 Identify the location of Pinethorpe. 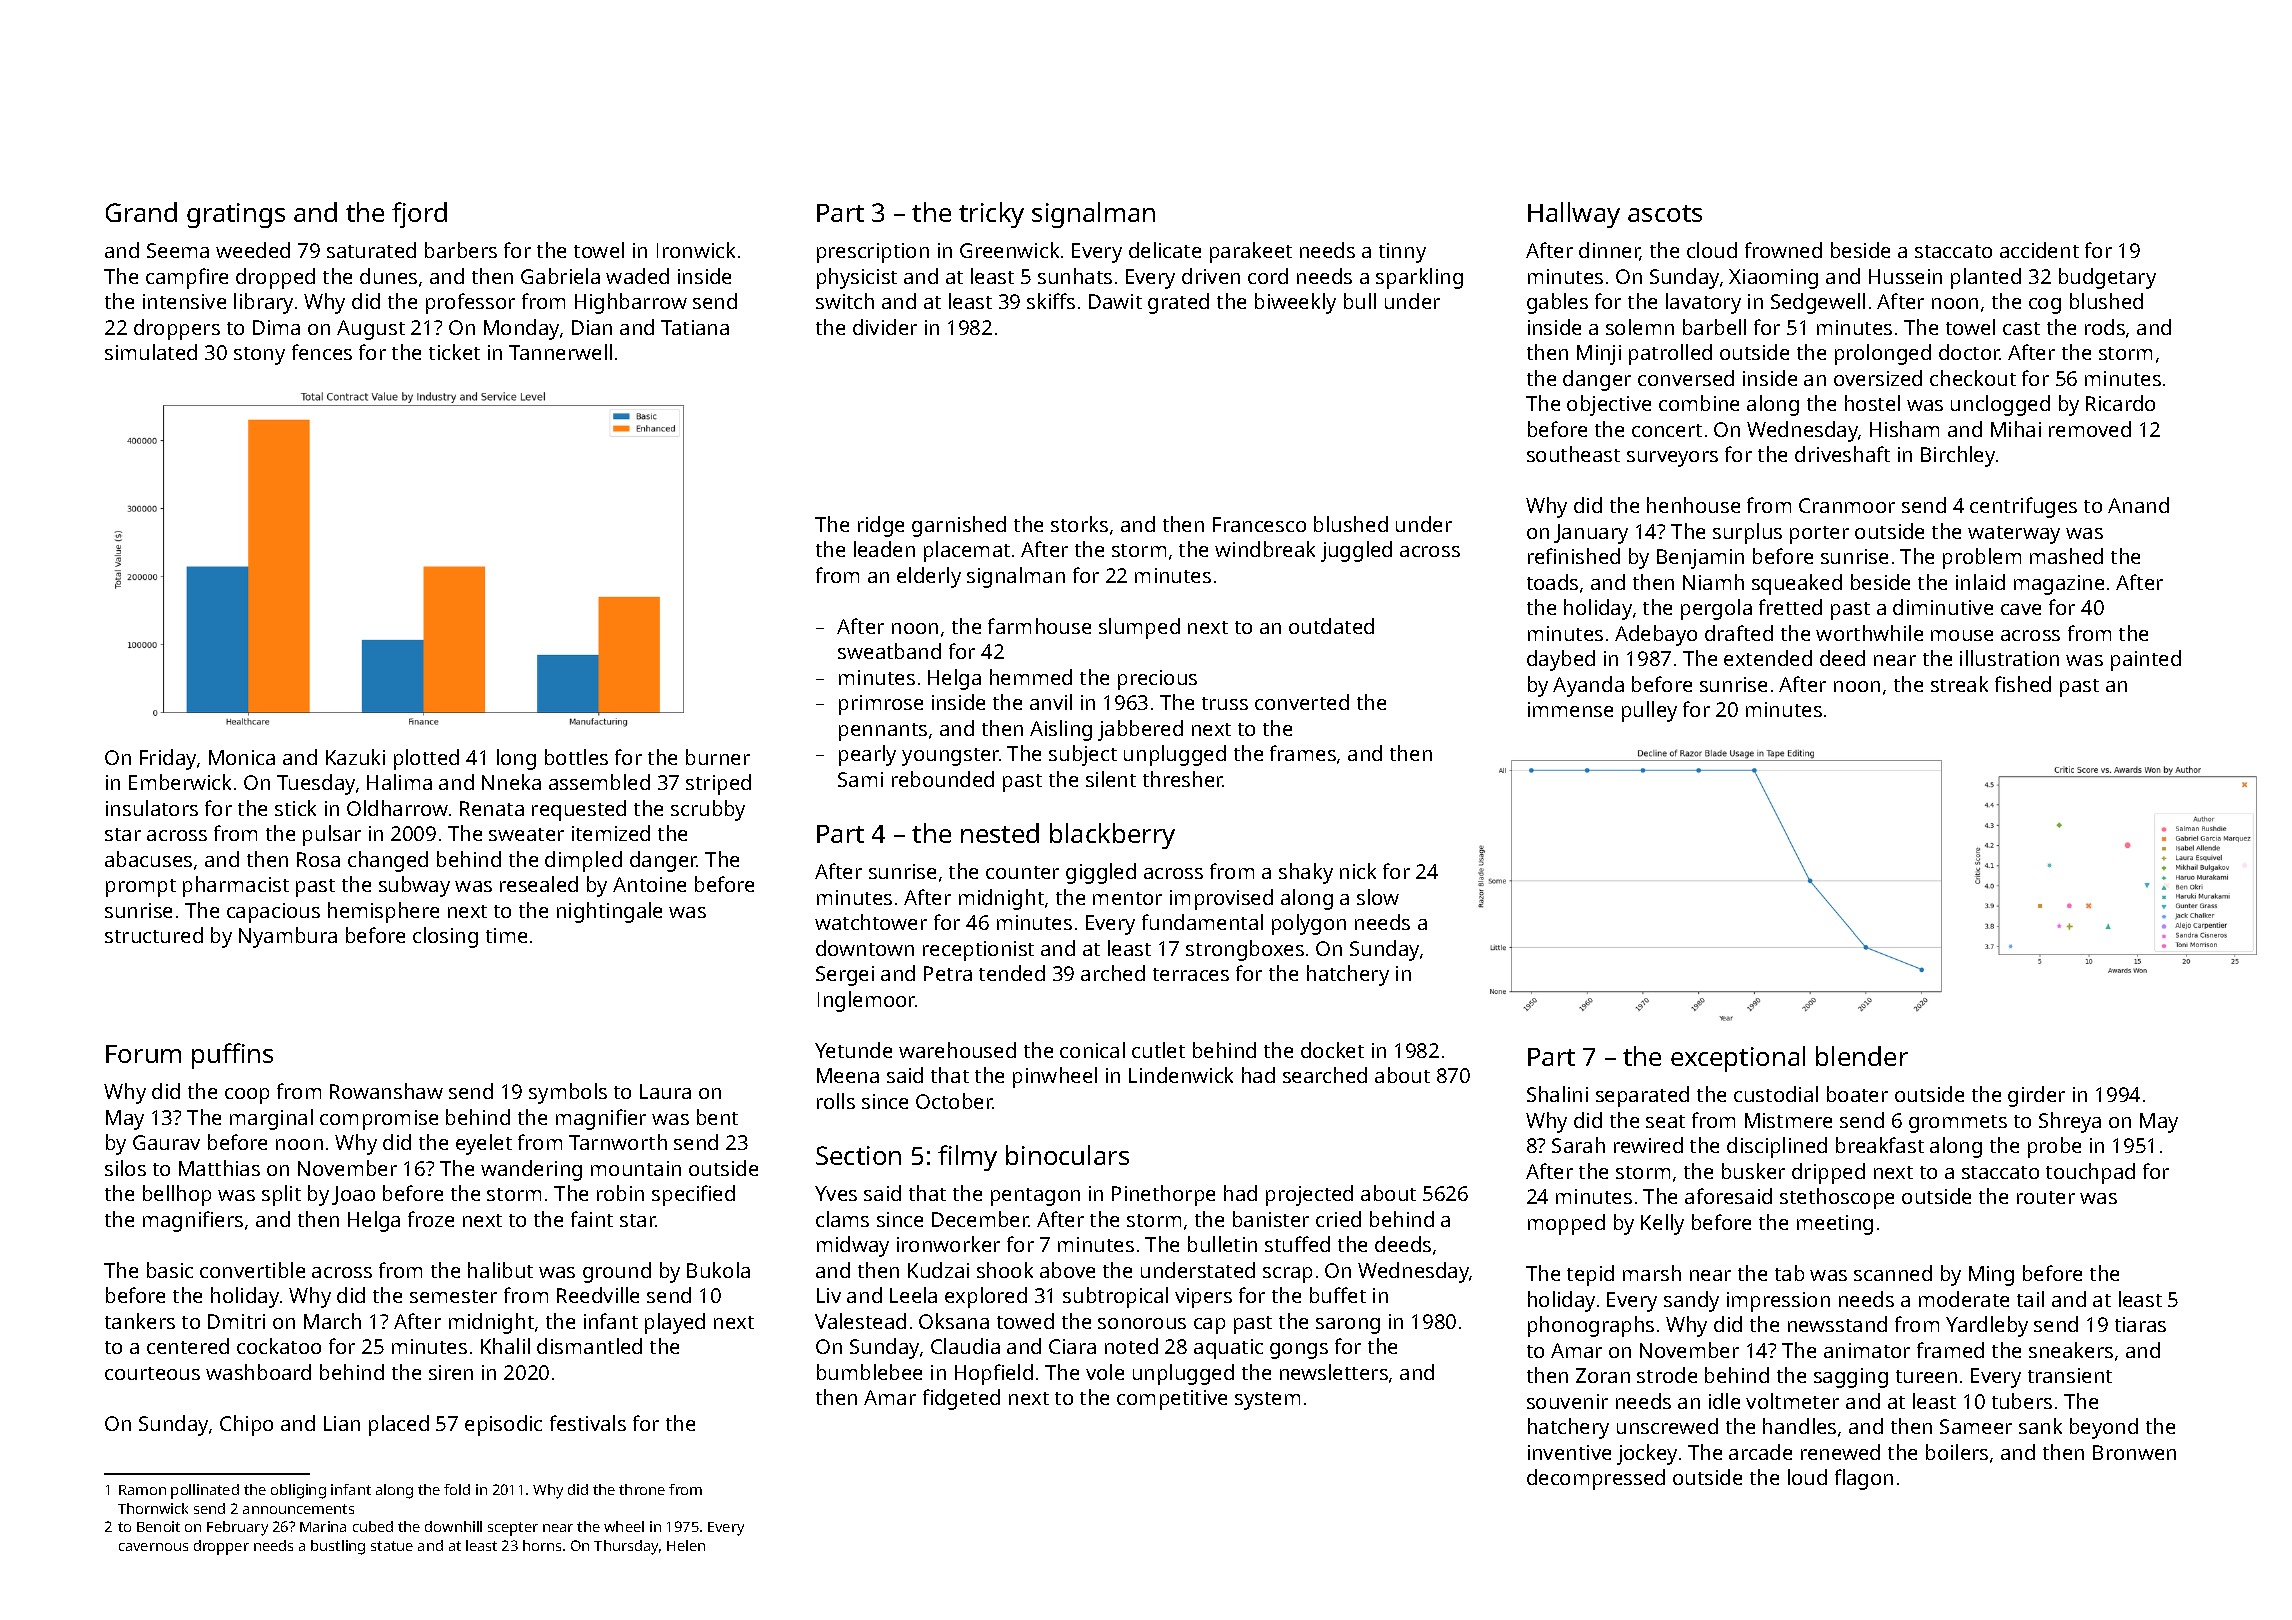
(1163, 1195).
